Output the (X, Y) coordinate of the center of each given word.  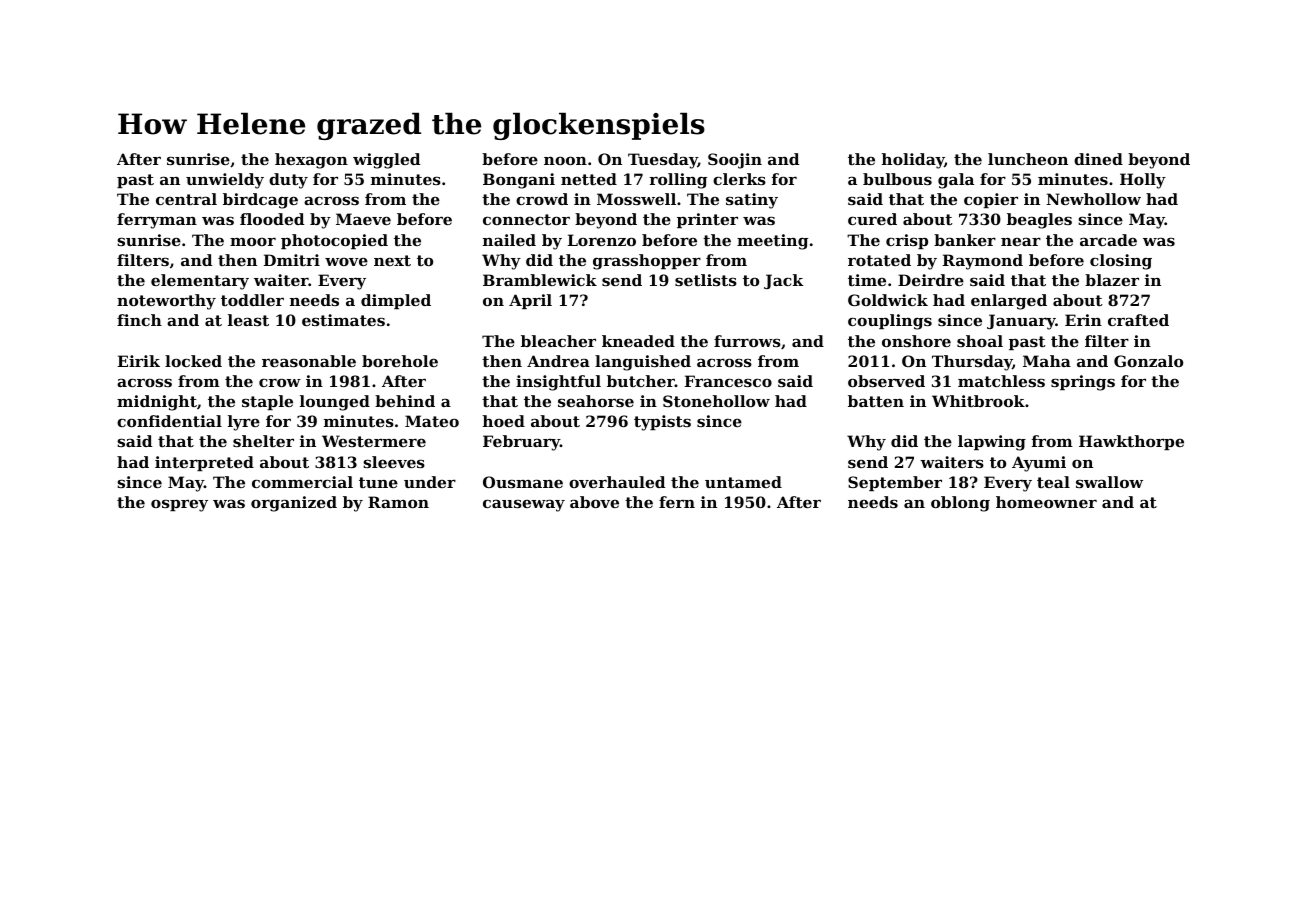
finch (139, 320)
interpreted (204, 463)
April (530, 301)
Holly (1143, 181)
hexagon (311, 161)
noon (565, 160)
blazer (1112, 280)
